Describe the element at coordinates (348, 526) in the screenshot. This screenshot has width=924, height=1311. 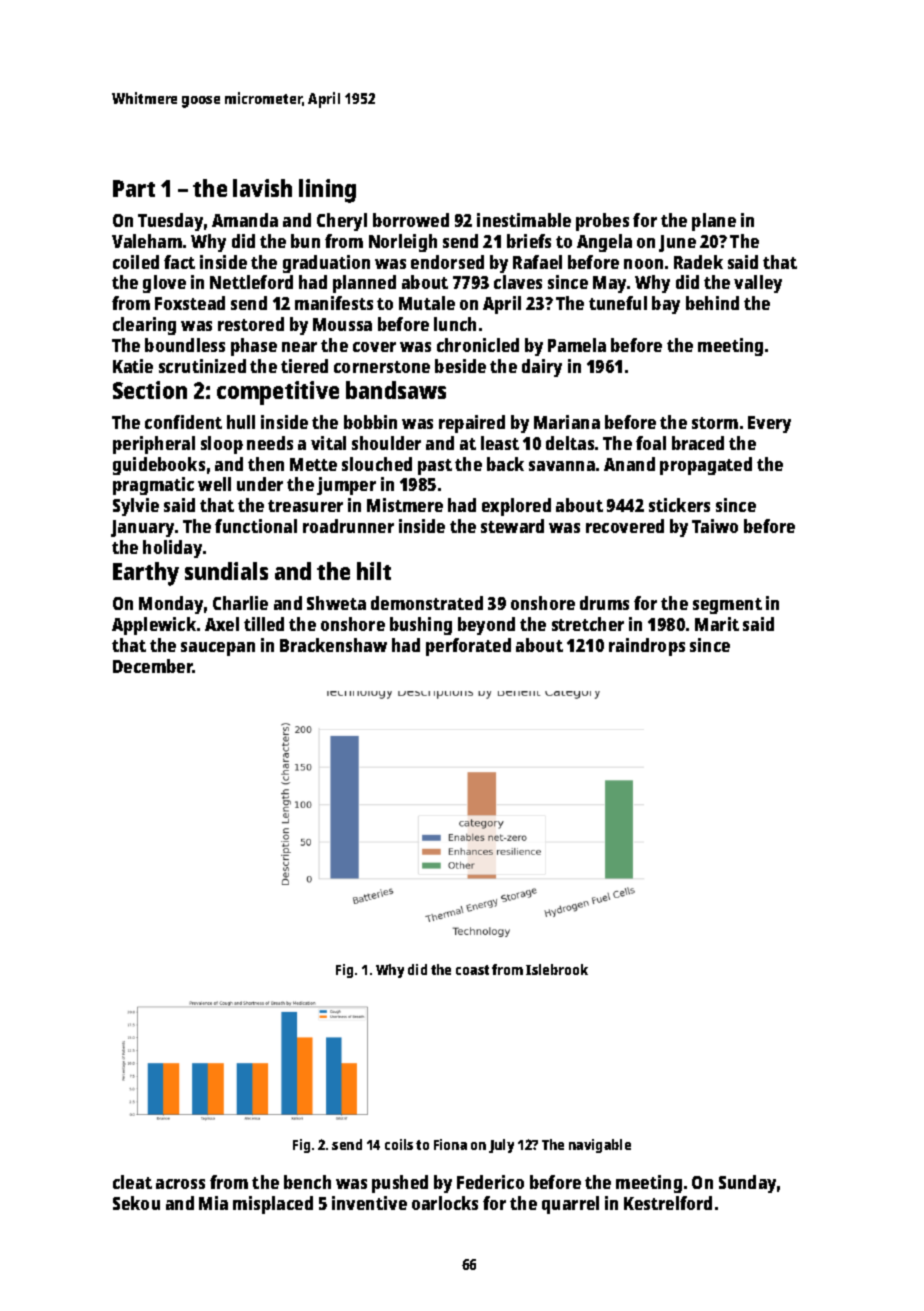
I see `roadrunner` at that location.
